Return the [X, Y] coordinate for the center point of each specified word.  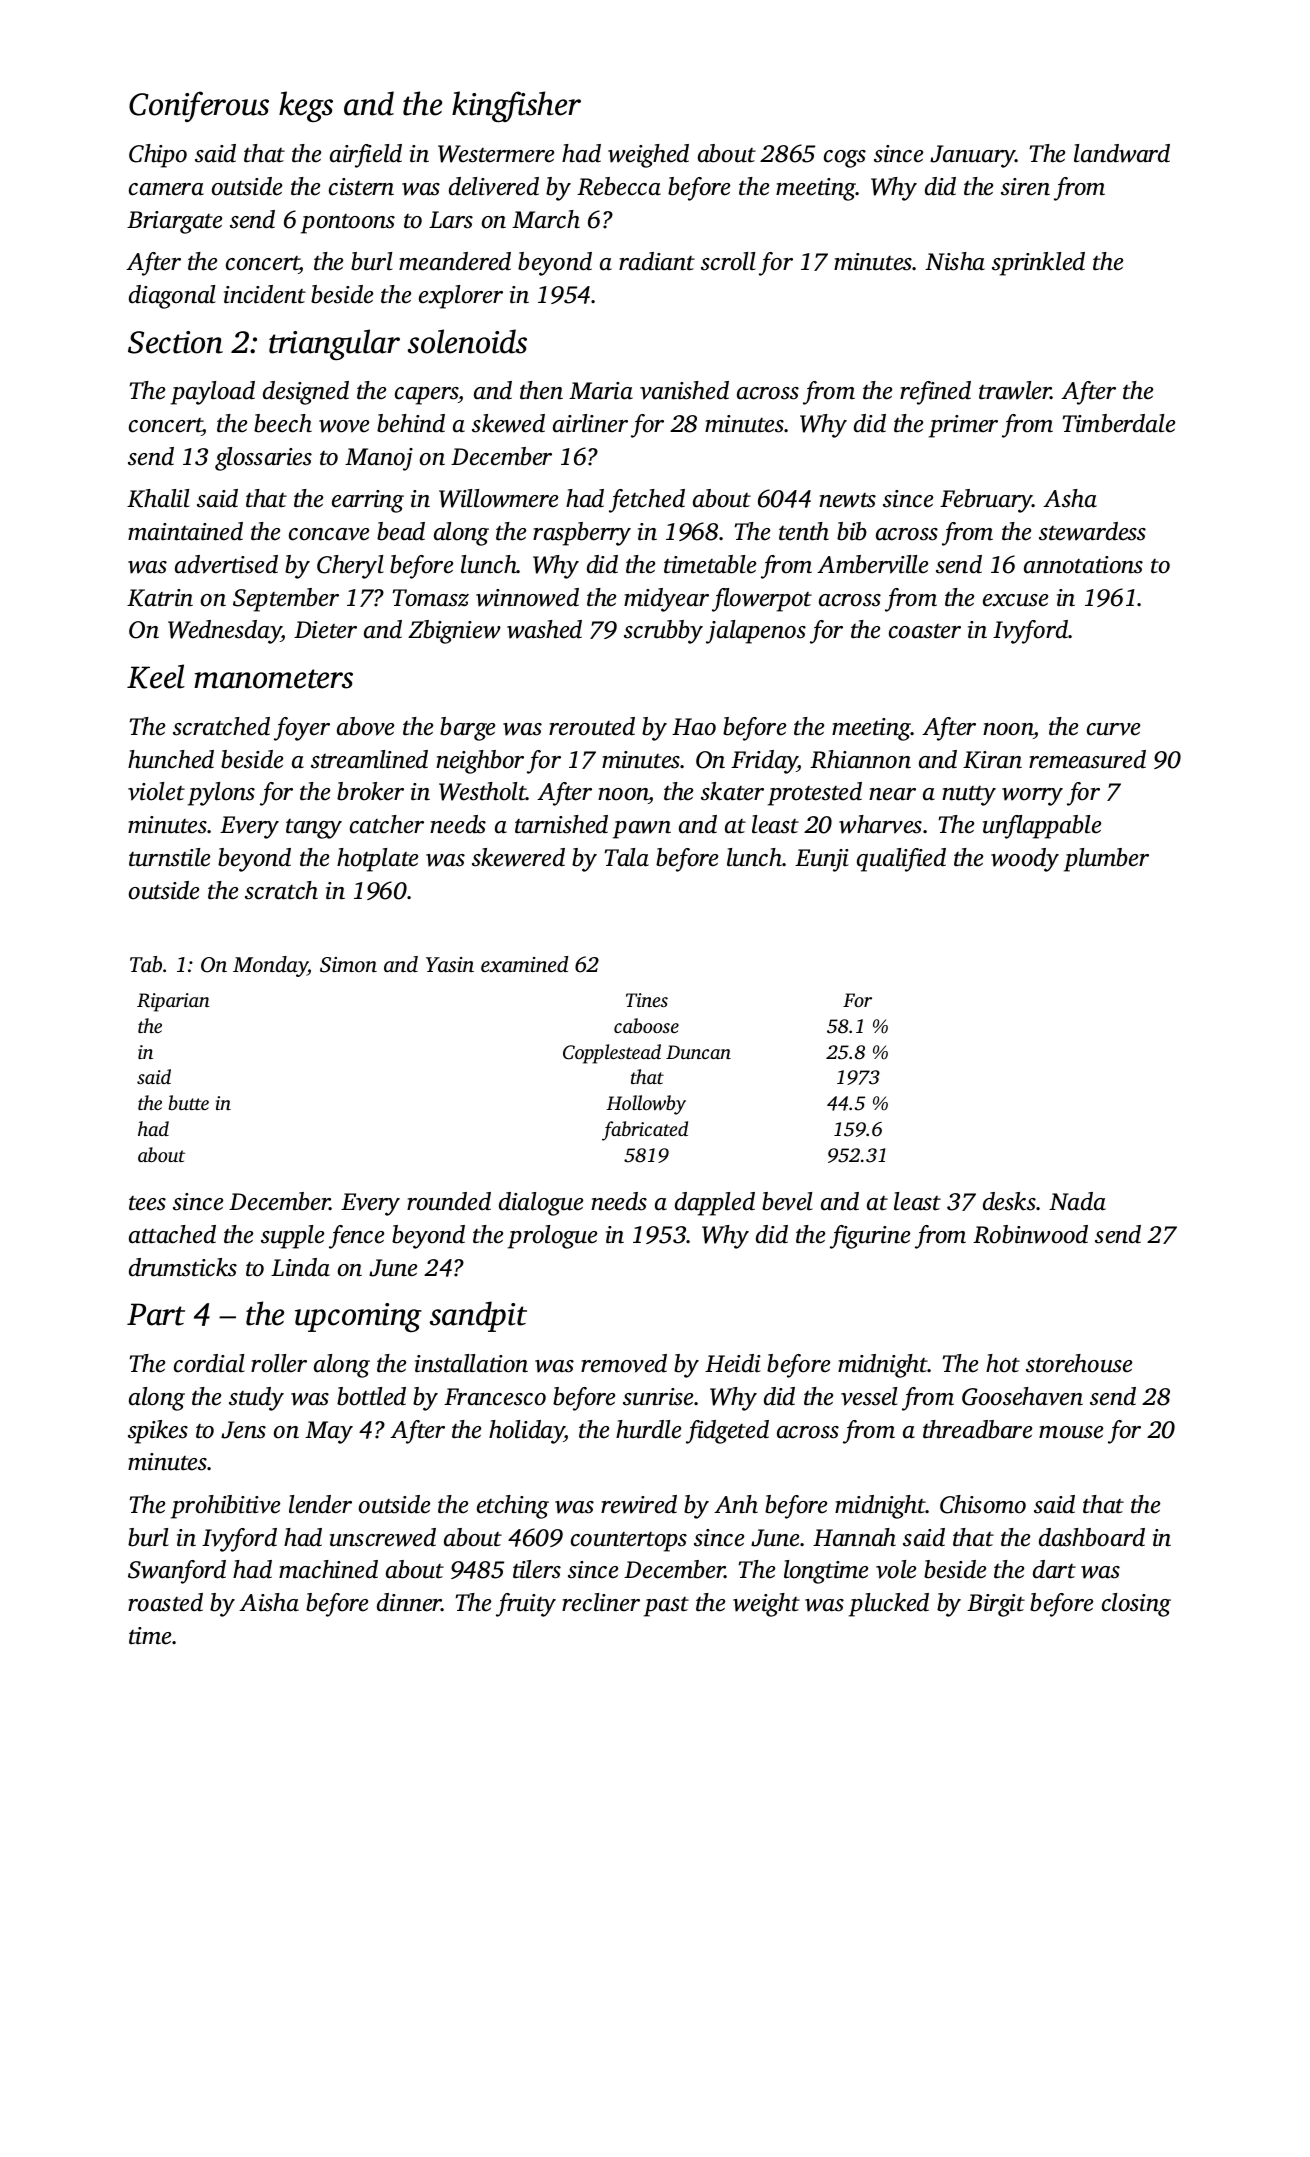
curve [1113, 729]
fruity [526, 1605]
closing [1136, 1605]
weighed [648, 156]
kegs [306, 106]
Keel [156, 676]
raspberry [582, 534]
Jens [243, 1430]
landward [1122, 153]
